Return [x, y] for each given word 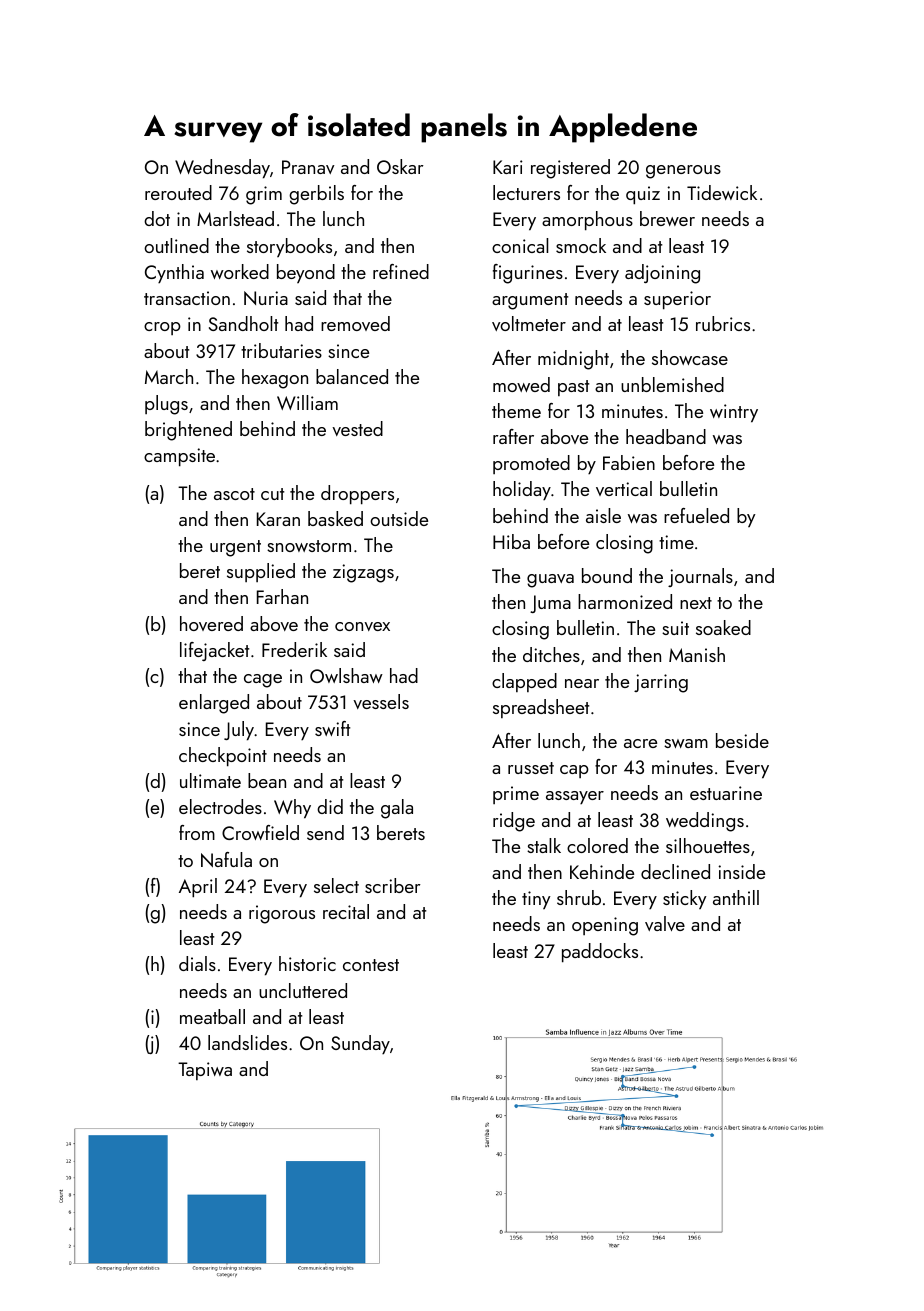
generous [683, 172]
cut [272, 494]
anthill [736, 897]
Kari [508, 167]
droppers [357, 495]
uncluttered [303, 990]
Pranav [308, 167]
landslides [247, 1042]
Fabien [629, 462]
